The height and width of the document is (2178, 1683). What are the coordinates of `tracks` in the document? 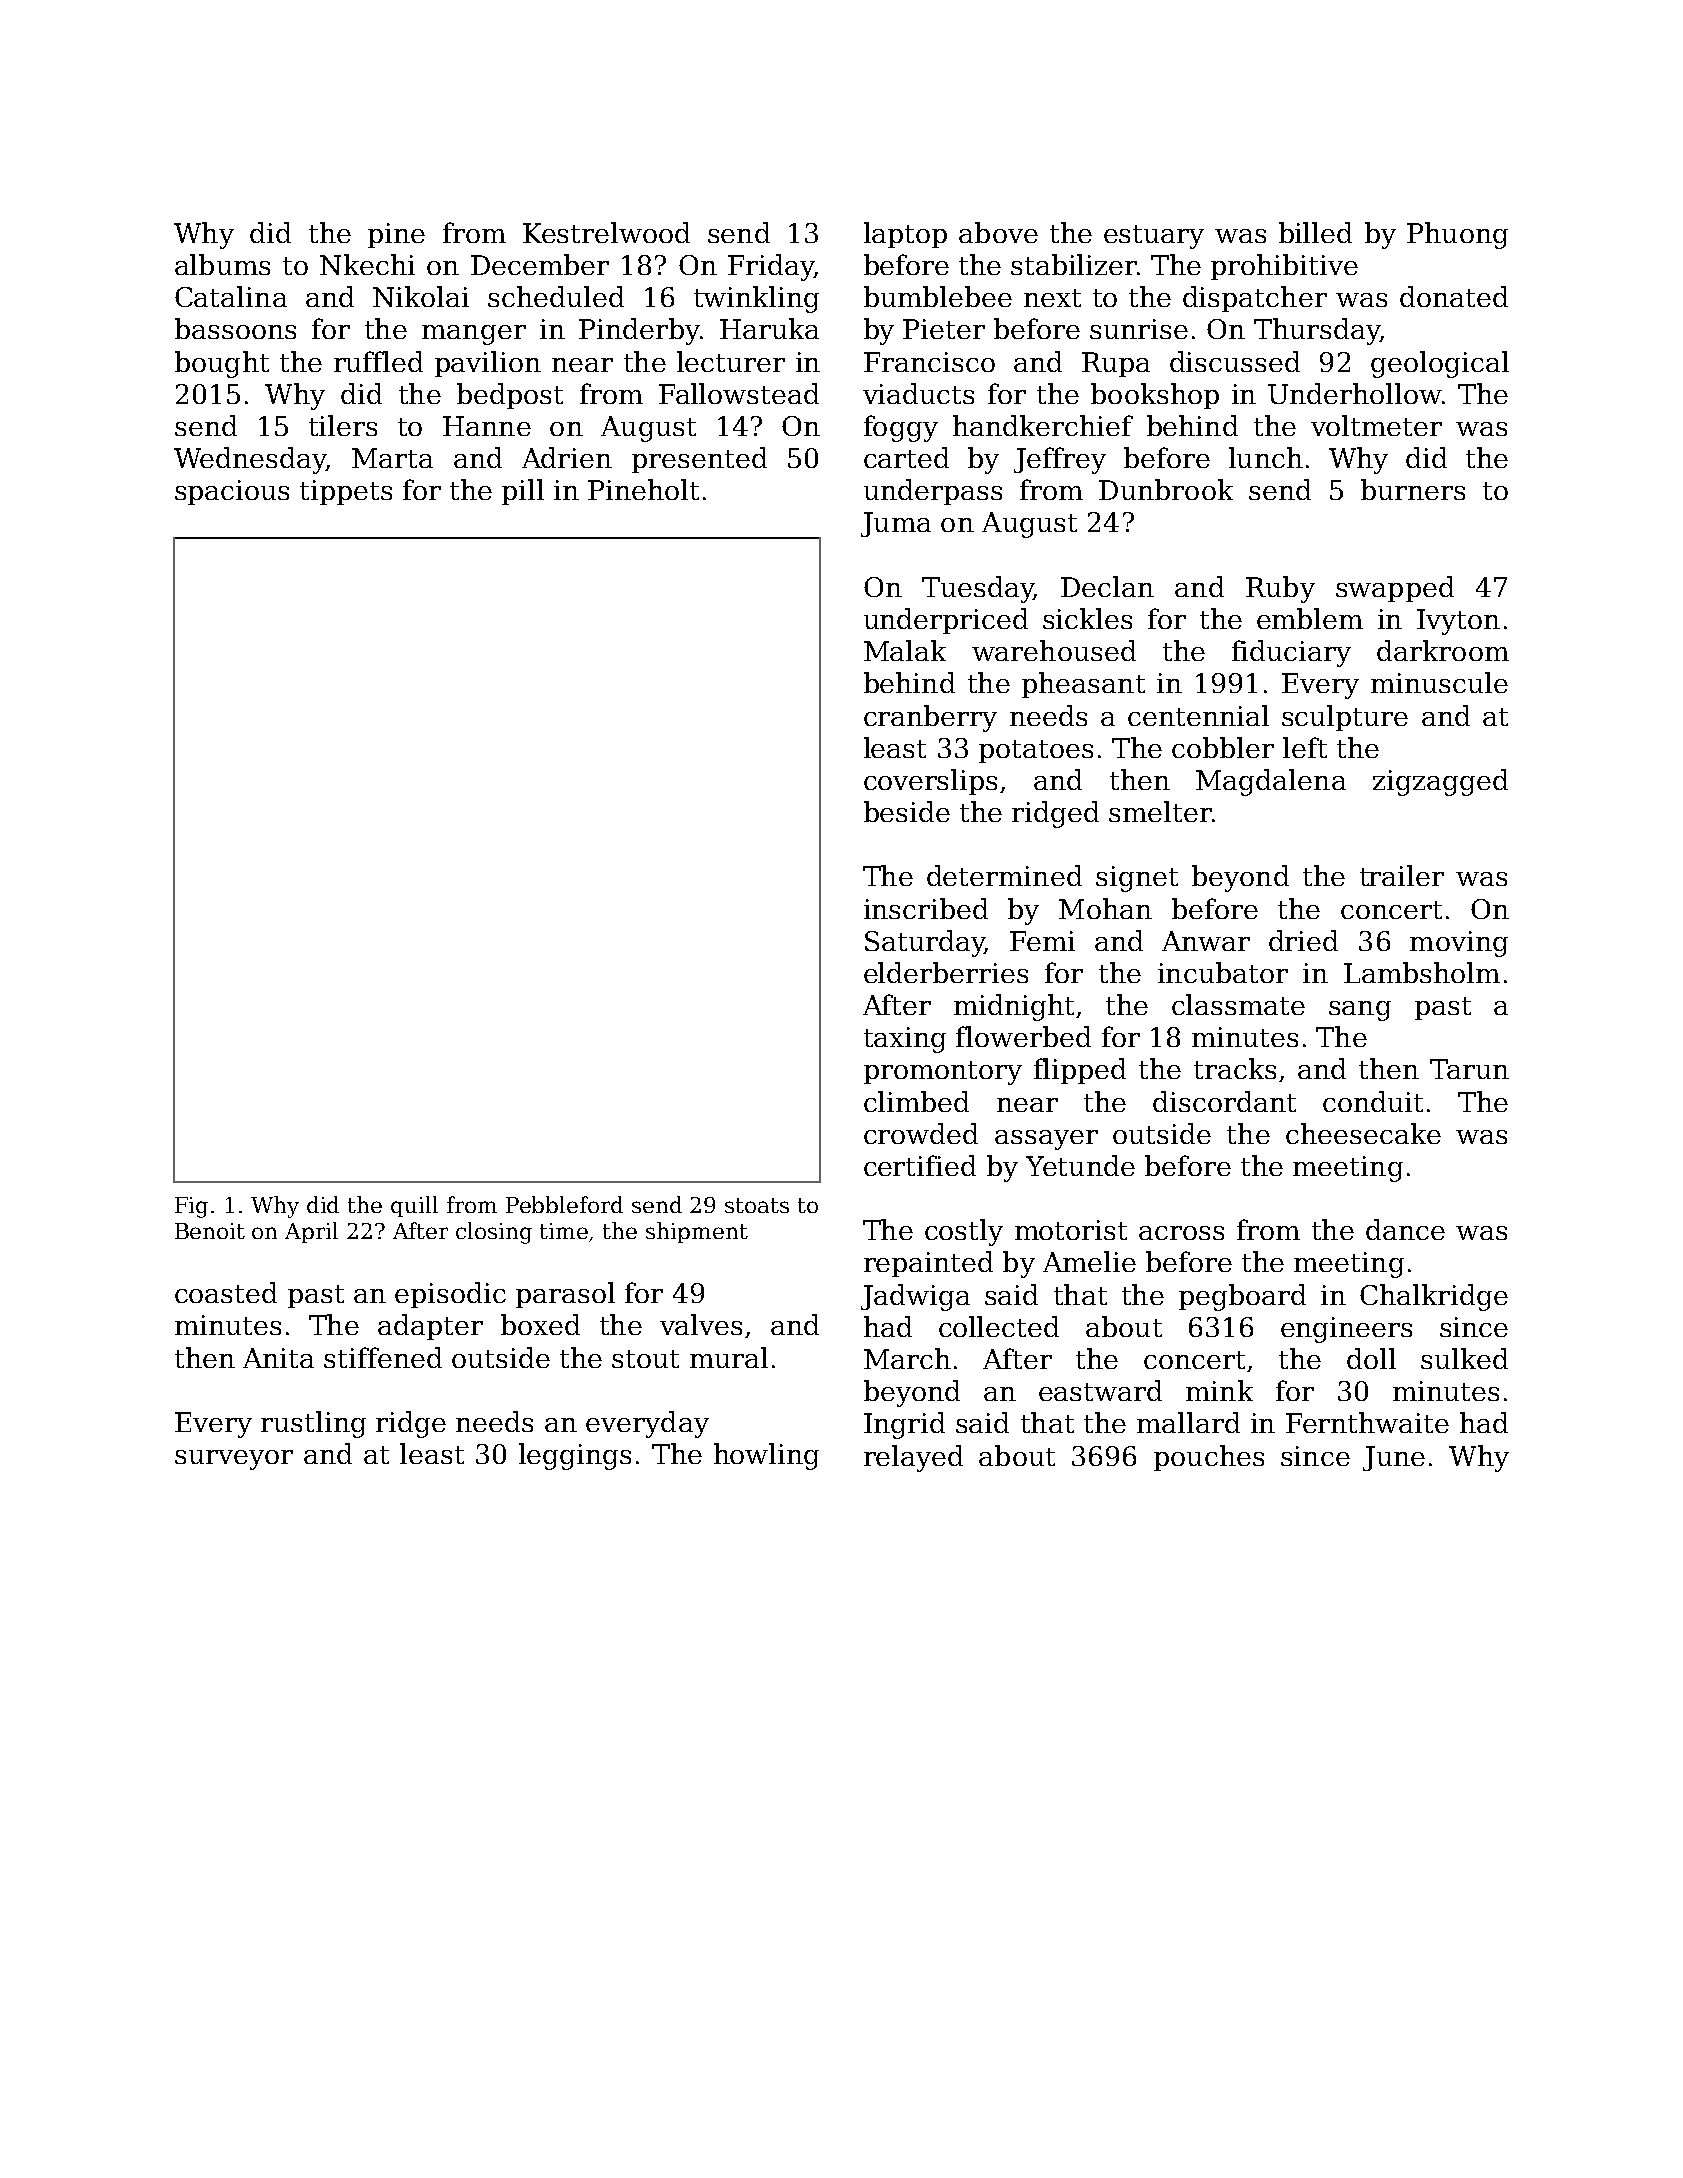 It's located at (1235, 1068).
